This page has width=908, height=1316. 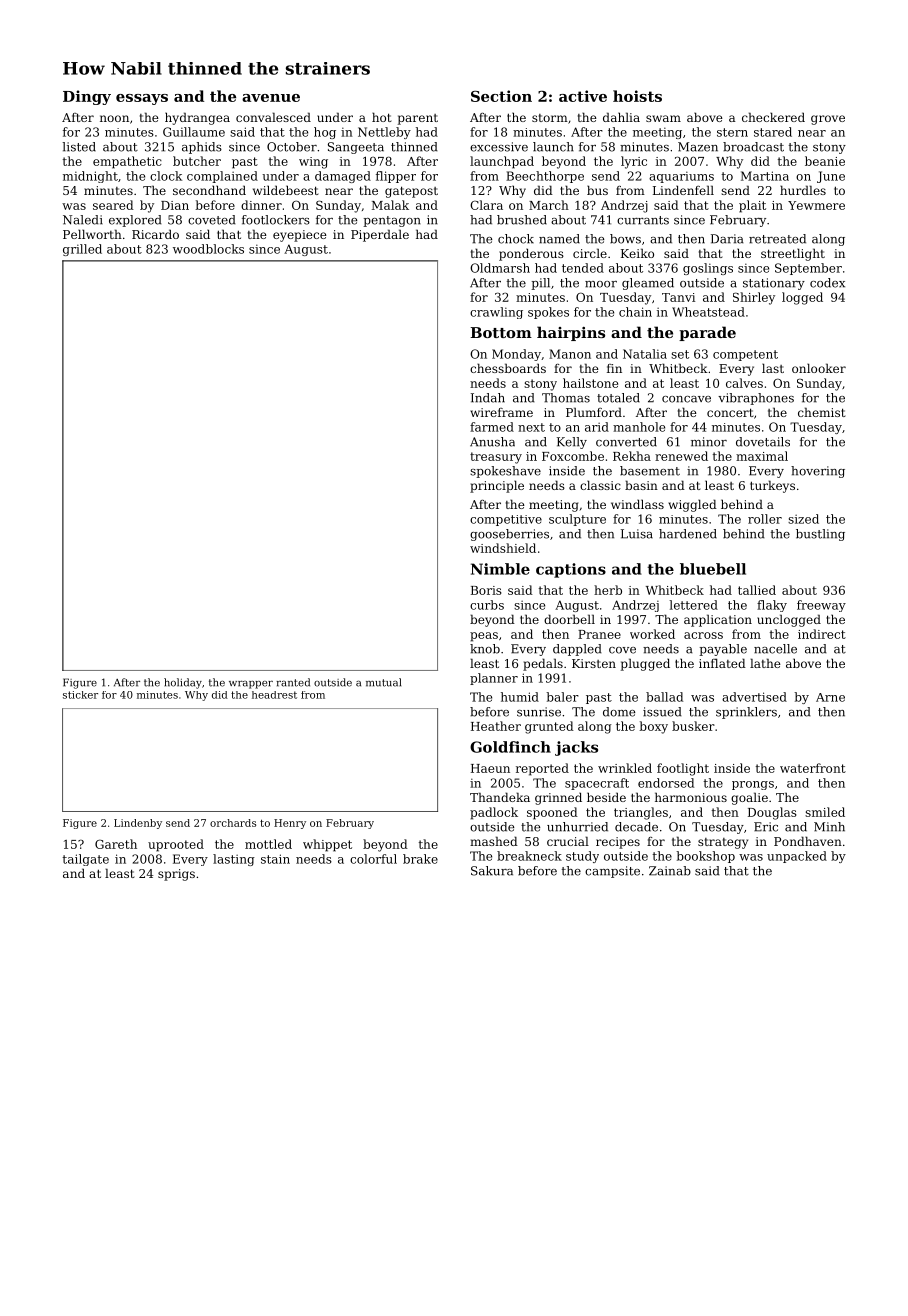 What do you see at coordinates (116, 844) in the page?
I see `Gareth` at bounding box center [116, 844].
